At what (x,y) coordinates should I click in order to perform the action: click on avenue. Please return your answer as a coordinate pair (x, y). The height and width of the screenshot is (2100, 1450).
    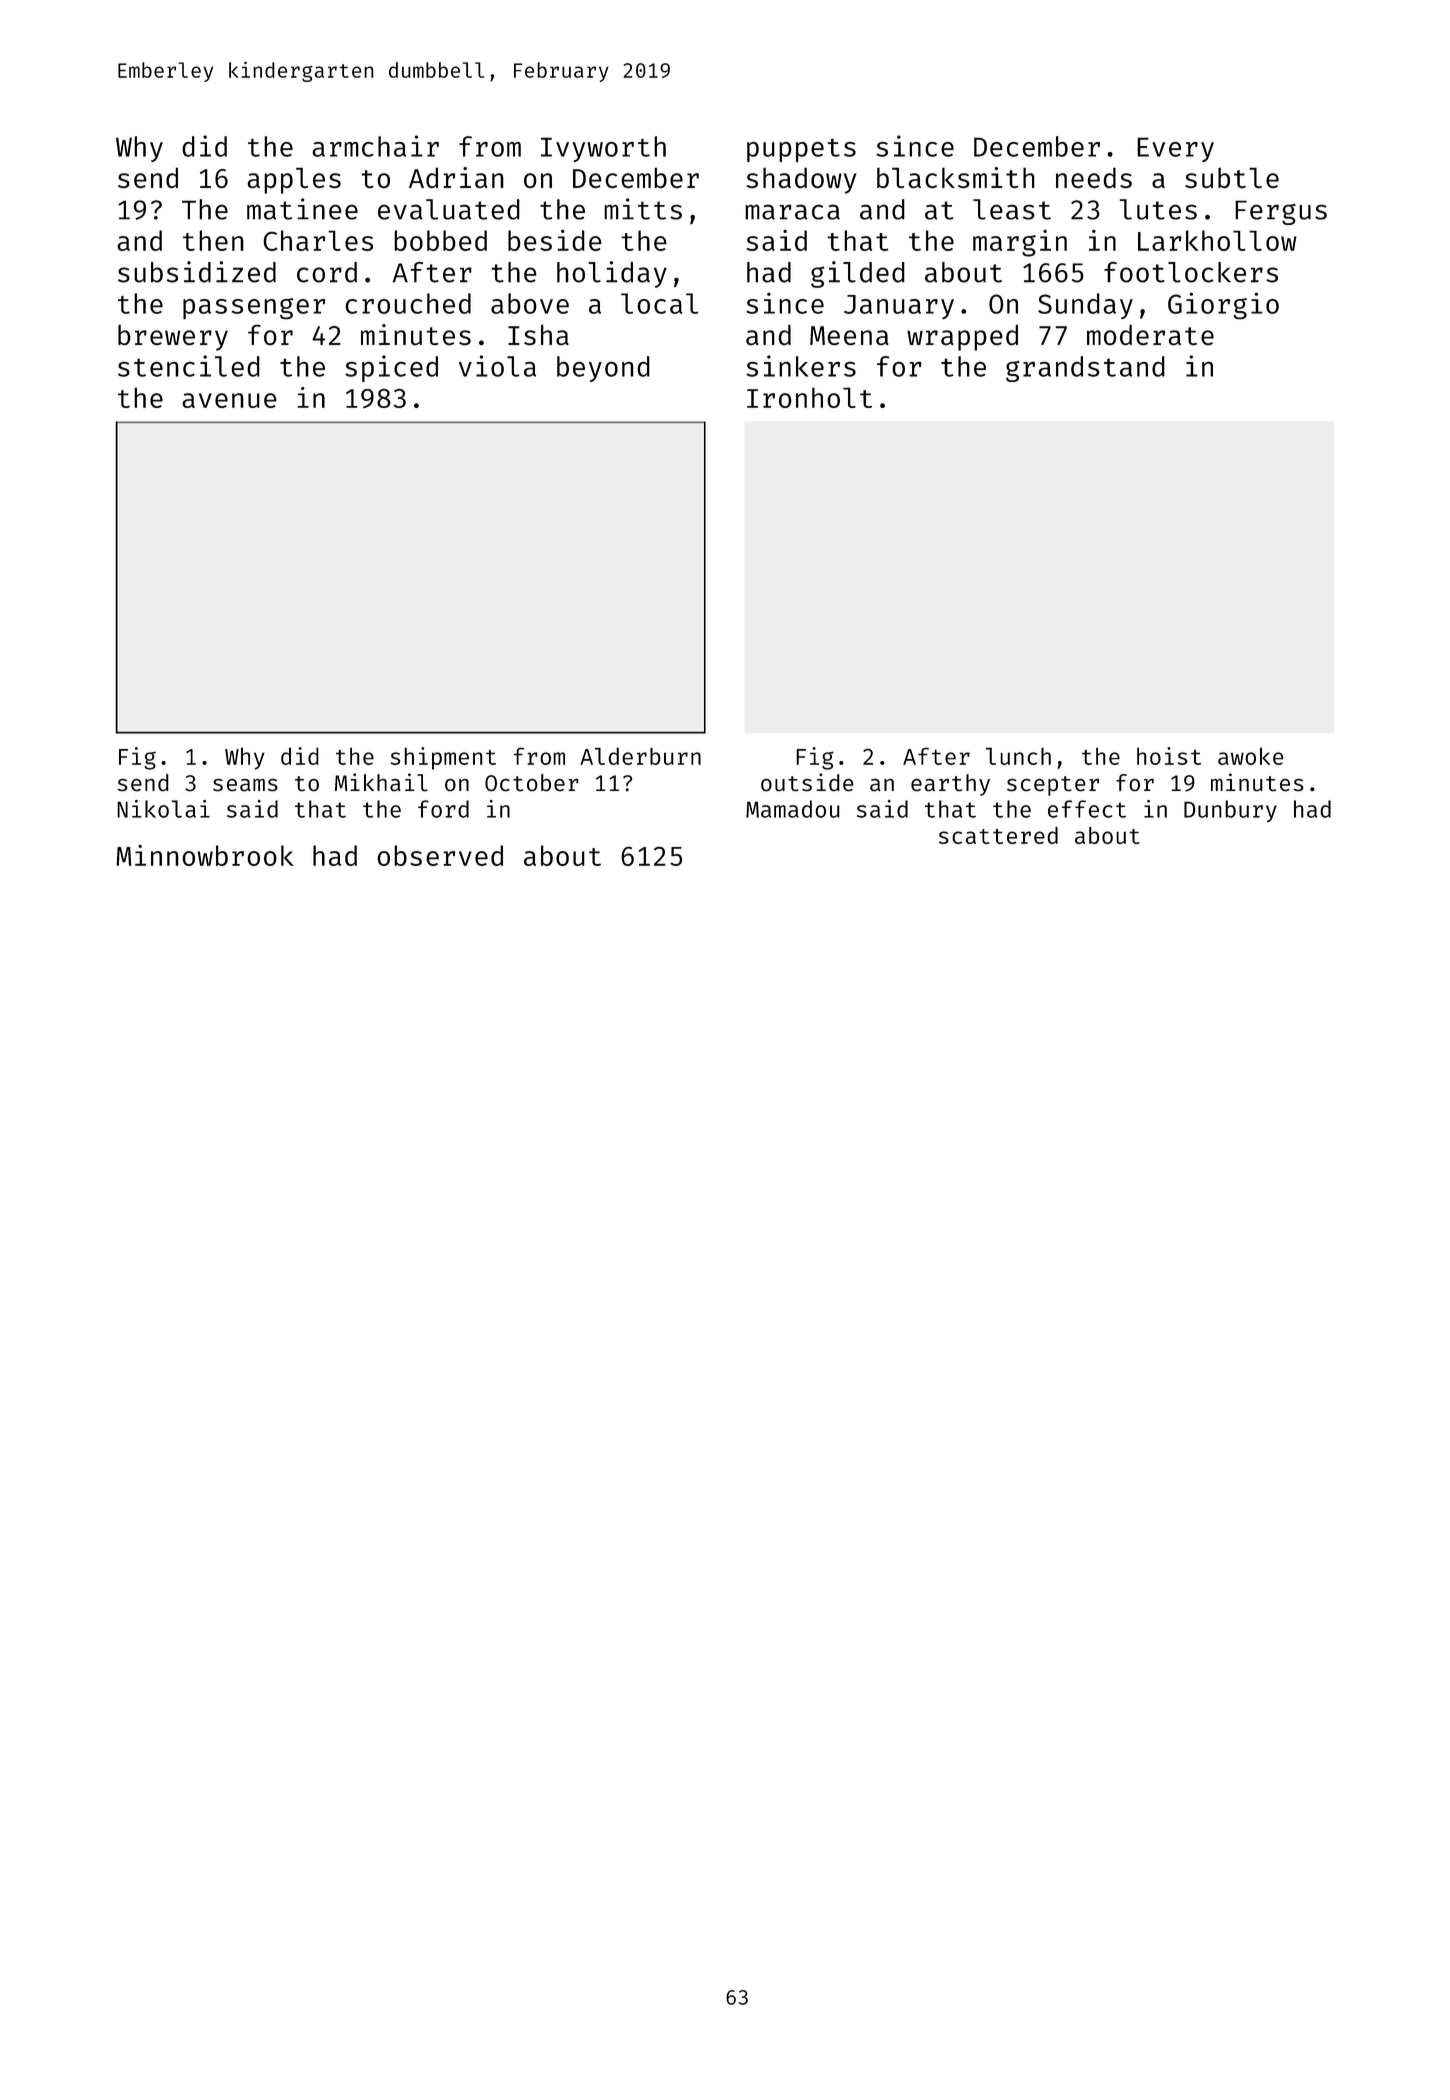
    Looking at the image, I should click on (229, 400).
